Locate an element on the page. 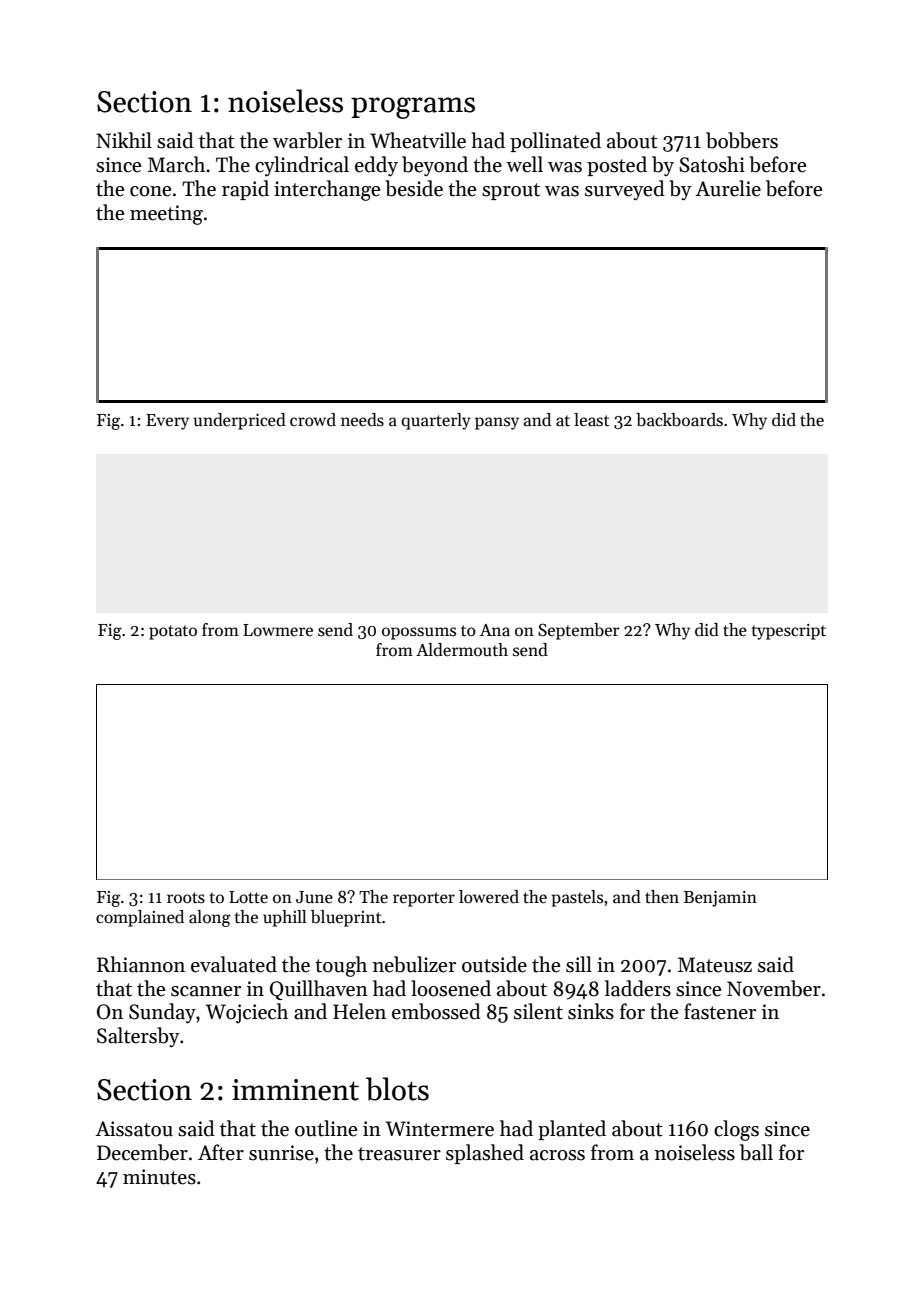 The width and height of the document is (924, 1311). After is located at coordinates (221, 1152).
